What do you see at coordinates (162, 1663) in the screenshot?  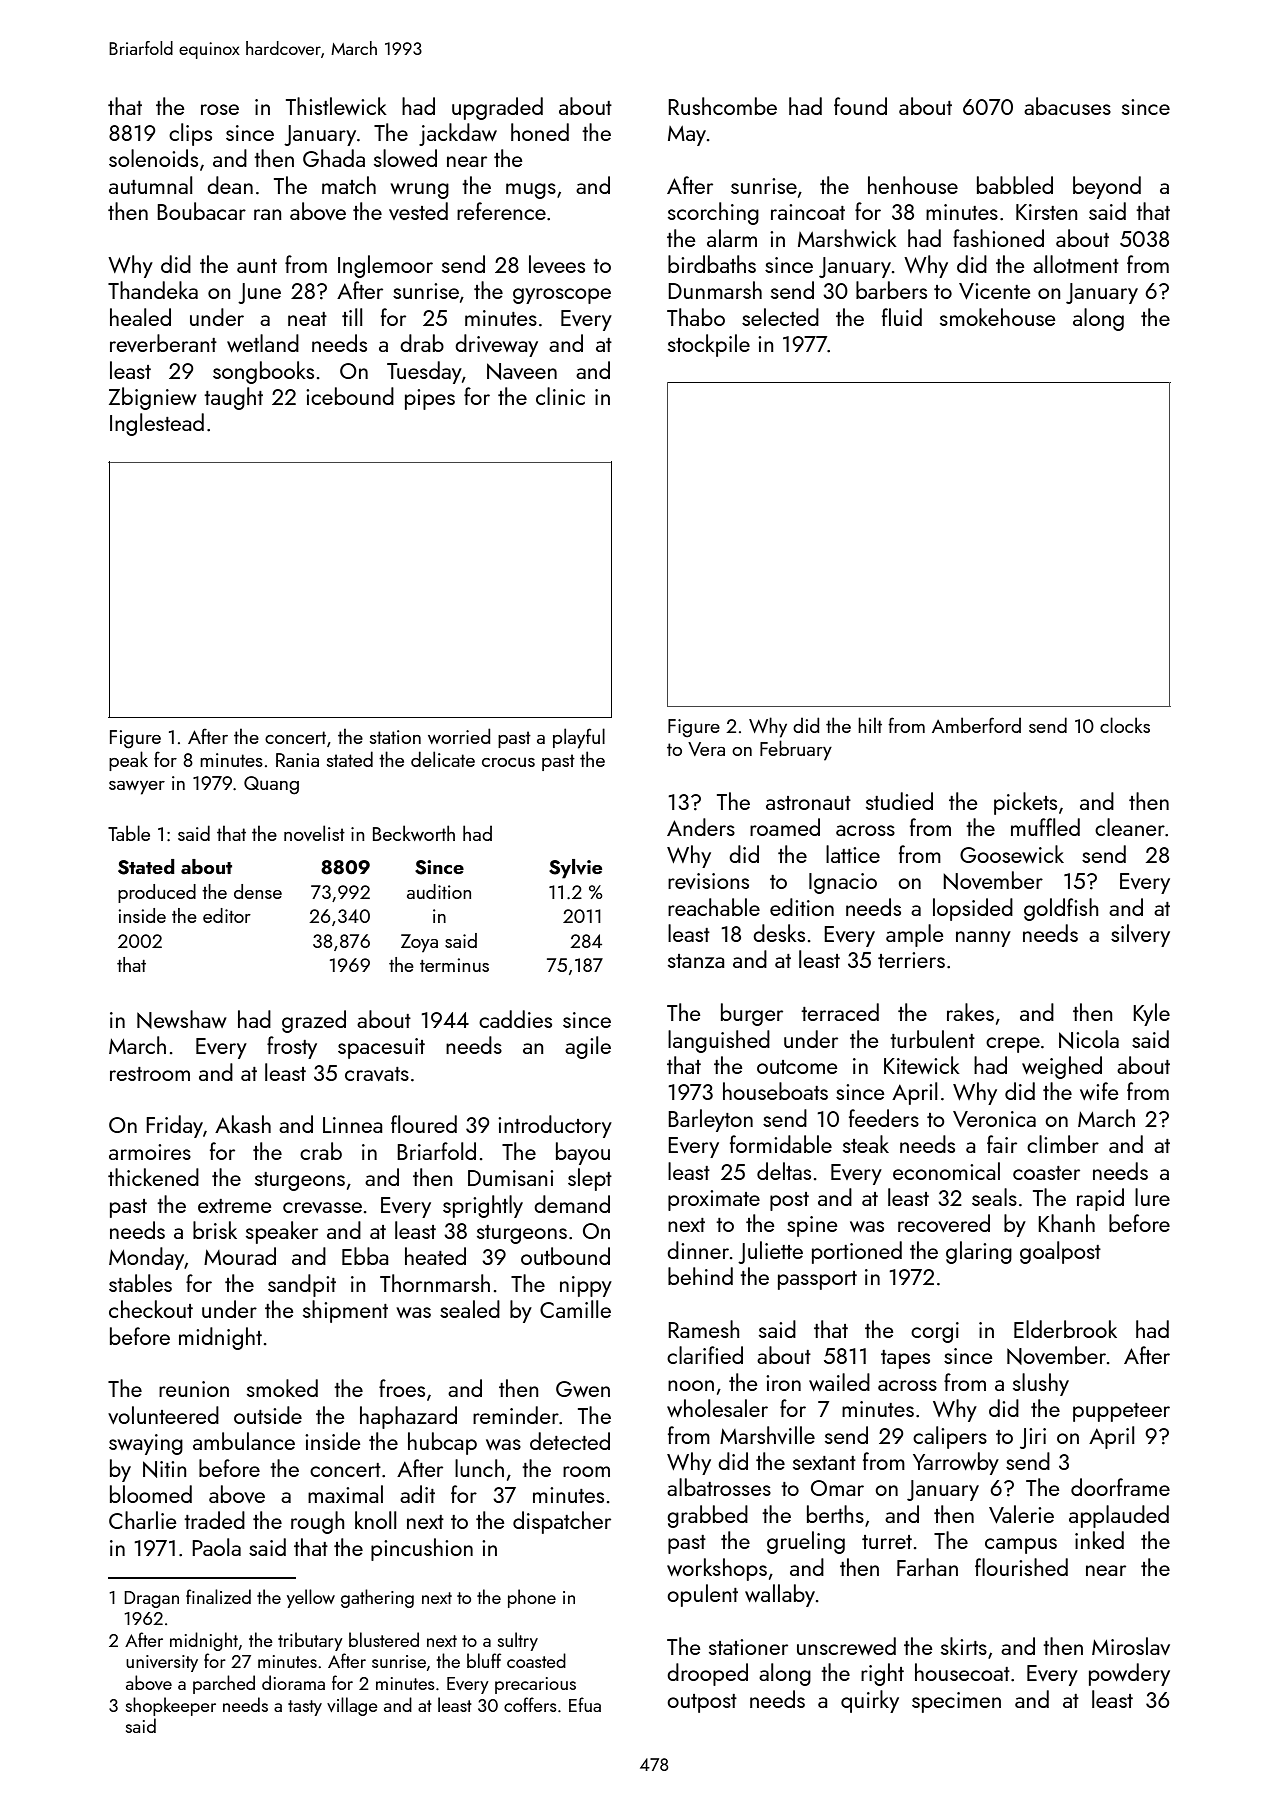 I see `university` at bounding box center [162, 1663].
